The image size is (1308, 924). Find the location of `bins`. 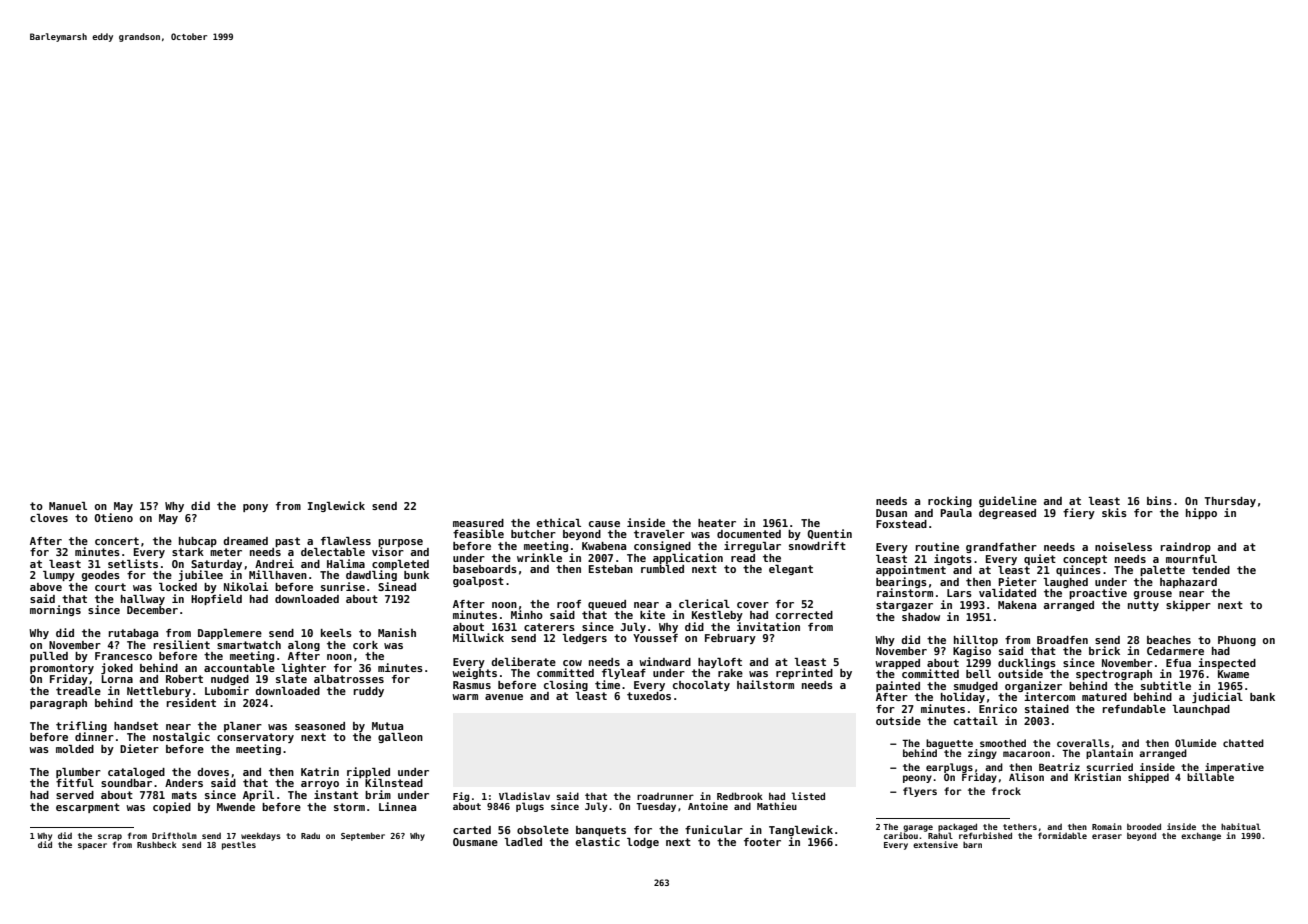

bins is located at coordinates (1159, 500).
